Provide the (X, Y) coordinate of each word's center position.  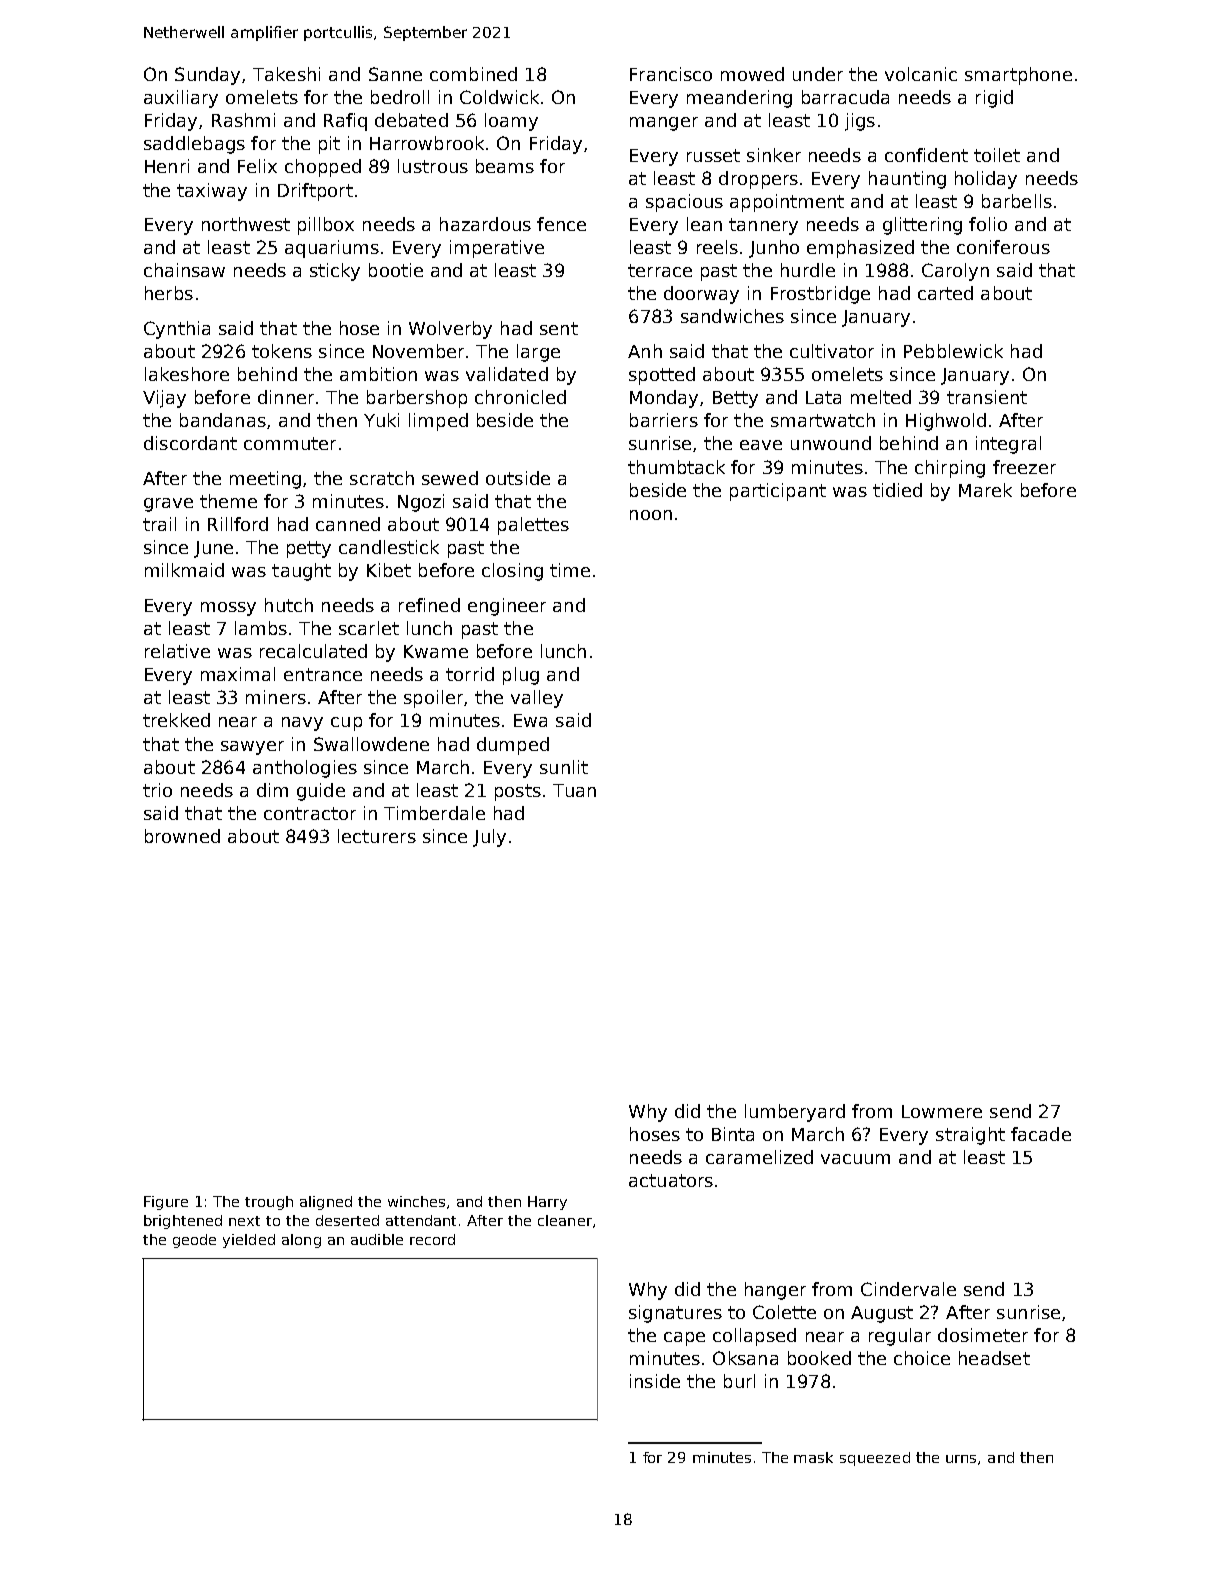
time (570, 570)
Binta (733, 1134)
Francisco (671, 74)
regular (900, 1337)
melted (881, 397)
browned (182, 836)
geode (194, 1241)
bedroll (400, 97)
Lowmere (942, 1111)
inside (655, 1381)
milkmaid (184, 570)
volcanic (921, 74)
